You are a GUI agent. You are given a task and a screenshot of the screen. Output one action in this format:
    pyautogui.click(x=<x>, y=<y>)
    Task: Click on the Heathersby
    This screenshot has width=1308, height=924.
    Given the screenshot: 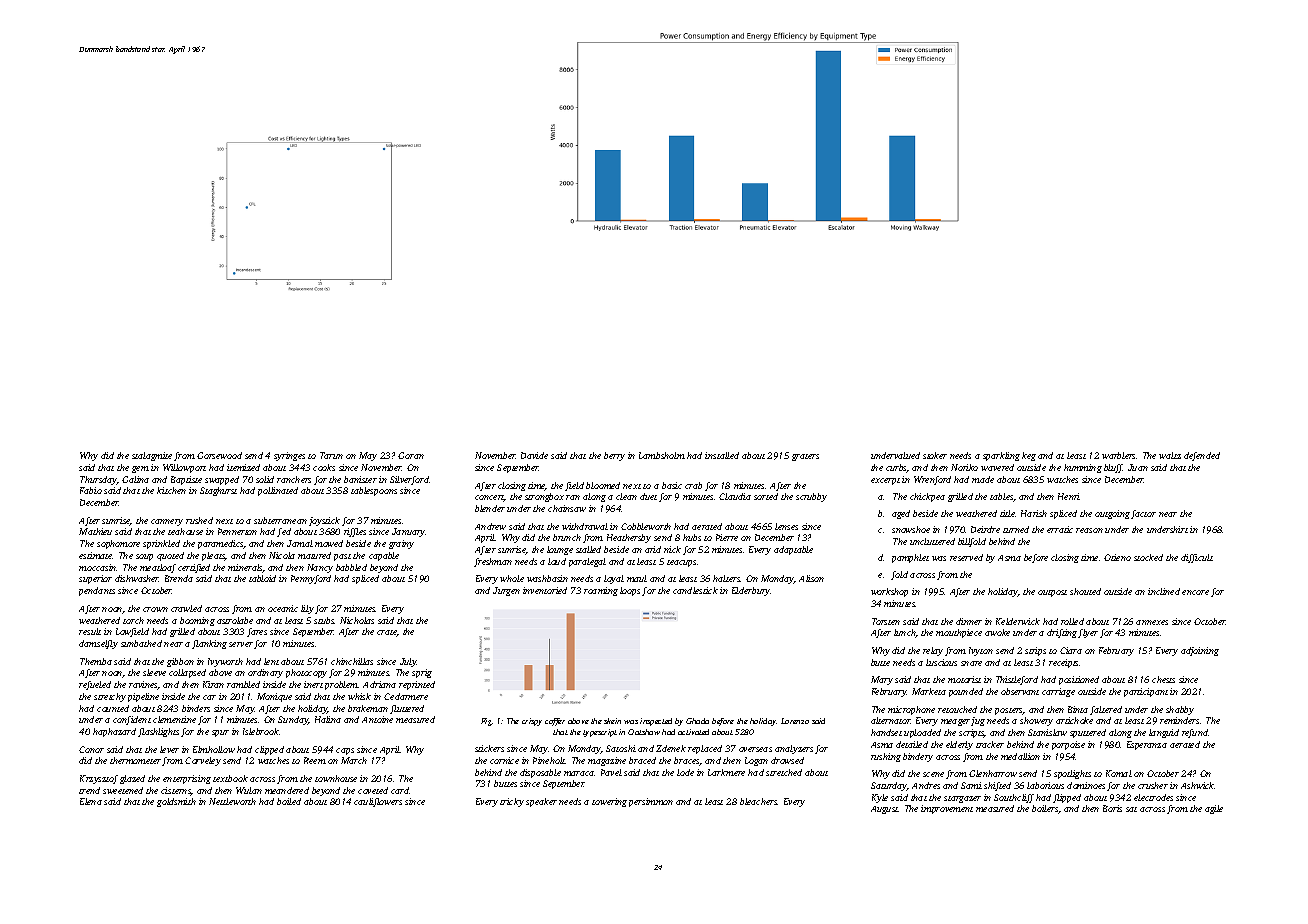 What is the action you would take?
    pyautogui.click(x=629, y=538)
